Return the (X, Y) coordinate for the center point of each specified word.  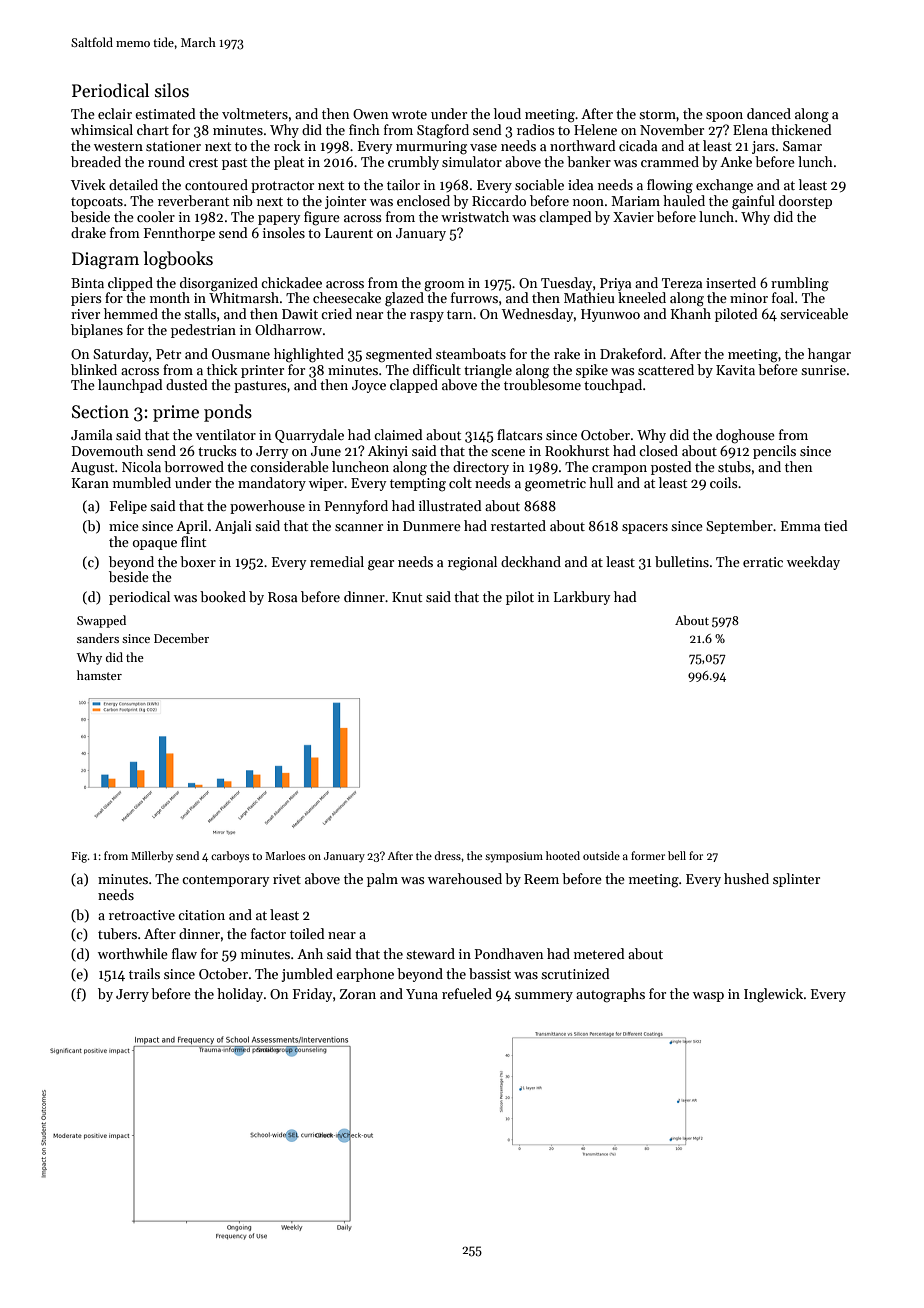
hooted (563, 855)
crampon (619, 470)
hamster (99, 675)
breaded (96, 161)
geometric (555, 485)
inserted (731, 282)
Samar (802, 146)
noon (588, 202)
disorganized (219, 284)
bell (677, 855)
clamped (565, 218)
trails (144, 973)
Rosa (282, 597)
